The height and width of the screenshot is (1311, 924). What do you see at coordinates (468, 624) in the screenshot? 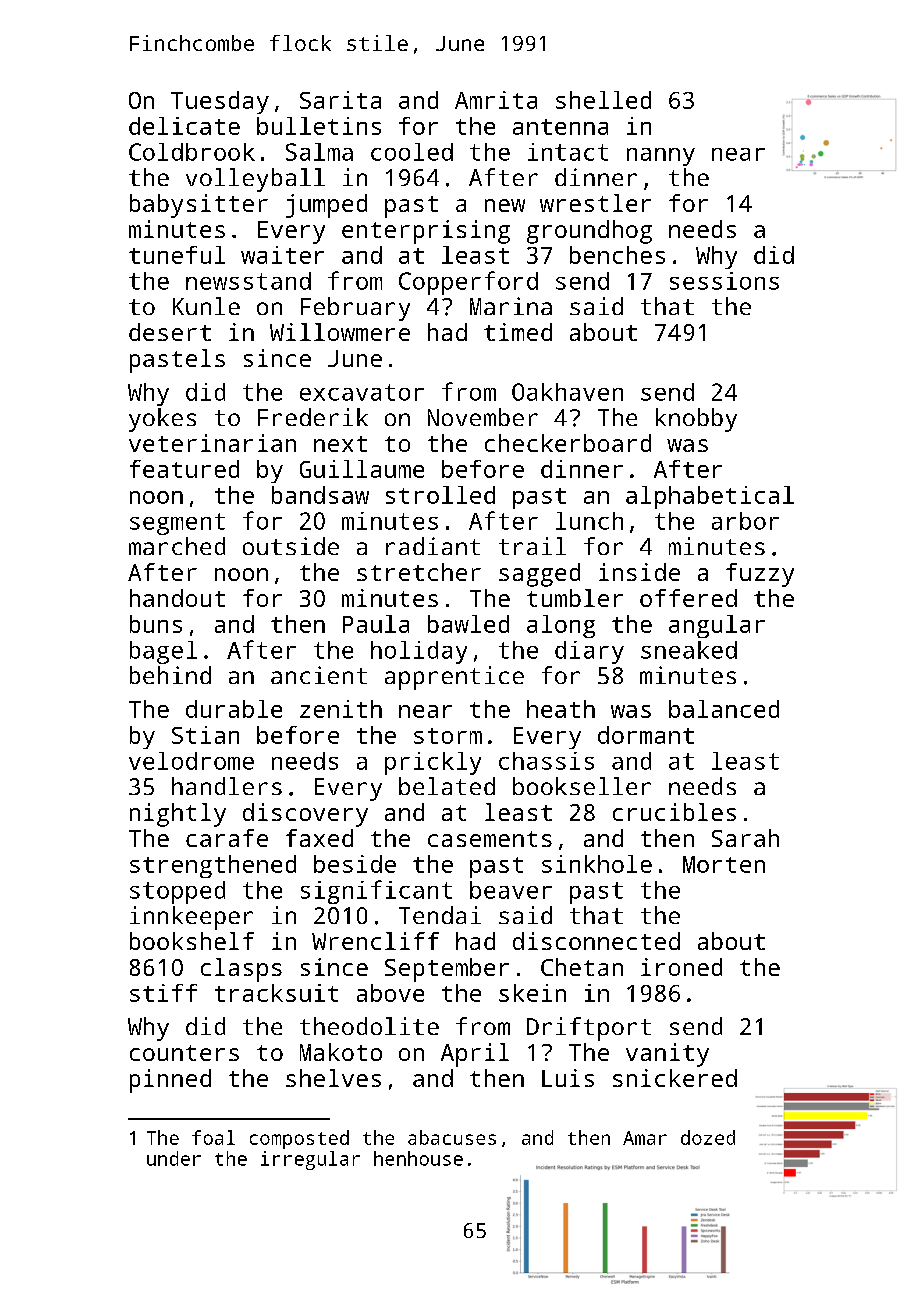
I see `bawled` at bounding box center [468, 624].
